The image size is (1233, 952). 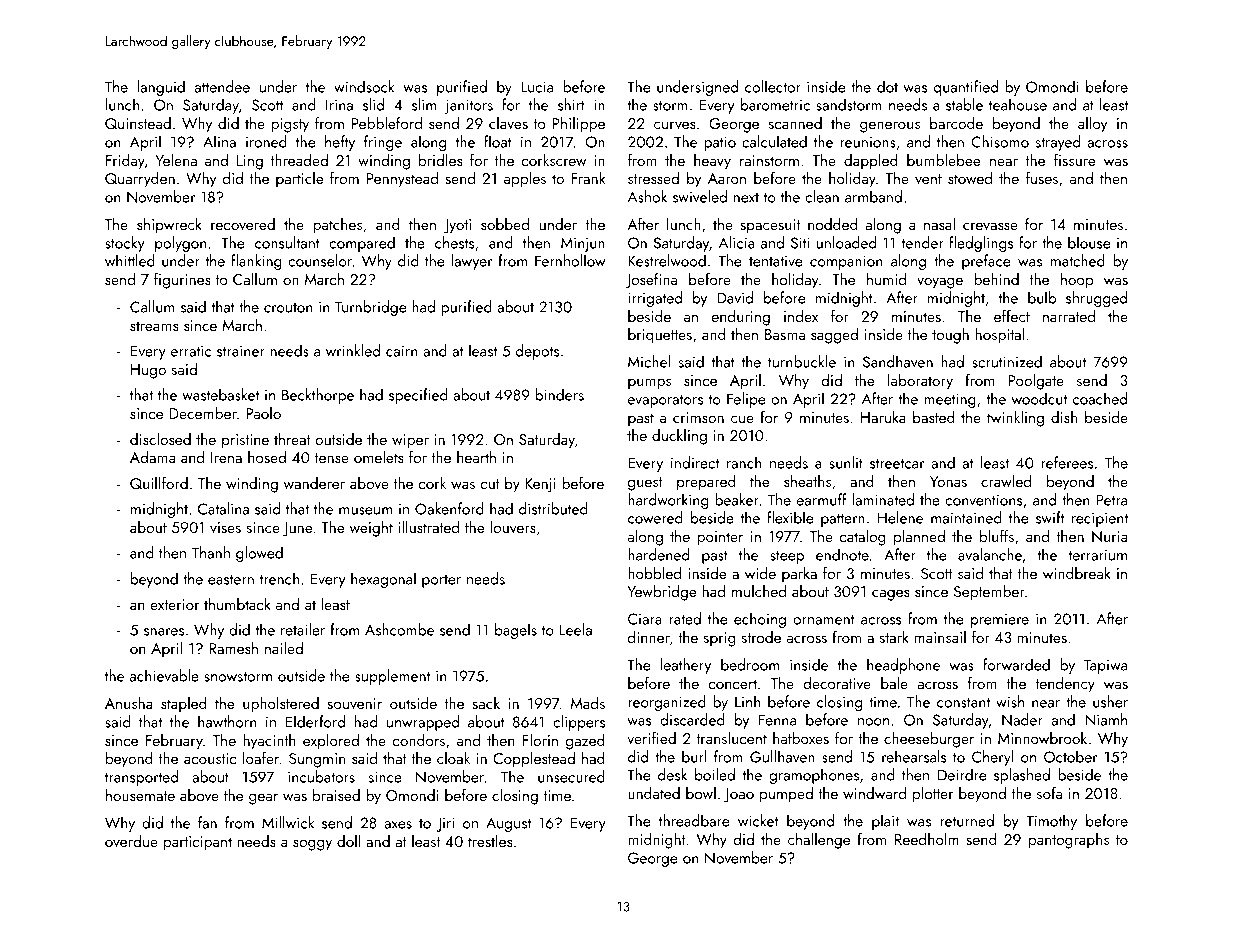 What do you see at coordinates (220, 394) in the page?
I see `wastebasket` at bounding box center [220, 394].
